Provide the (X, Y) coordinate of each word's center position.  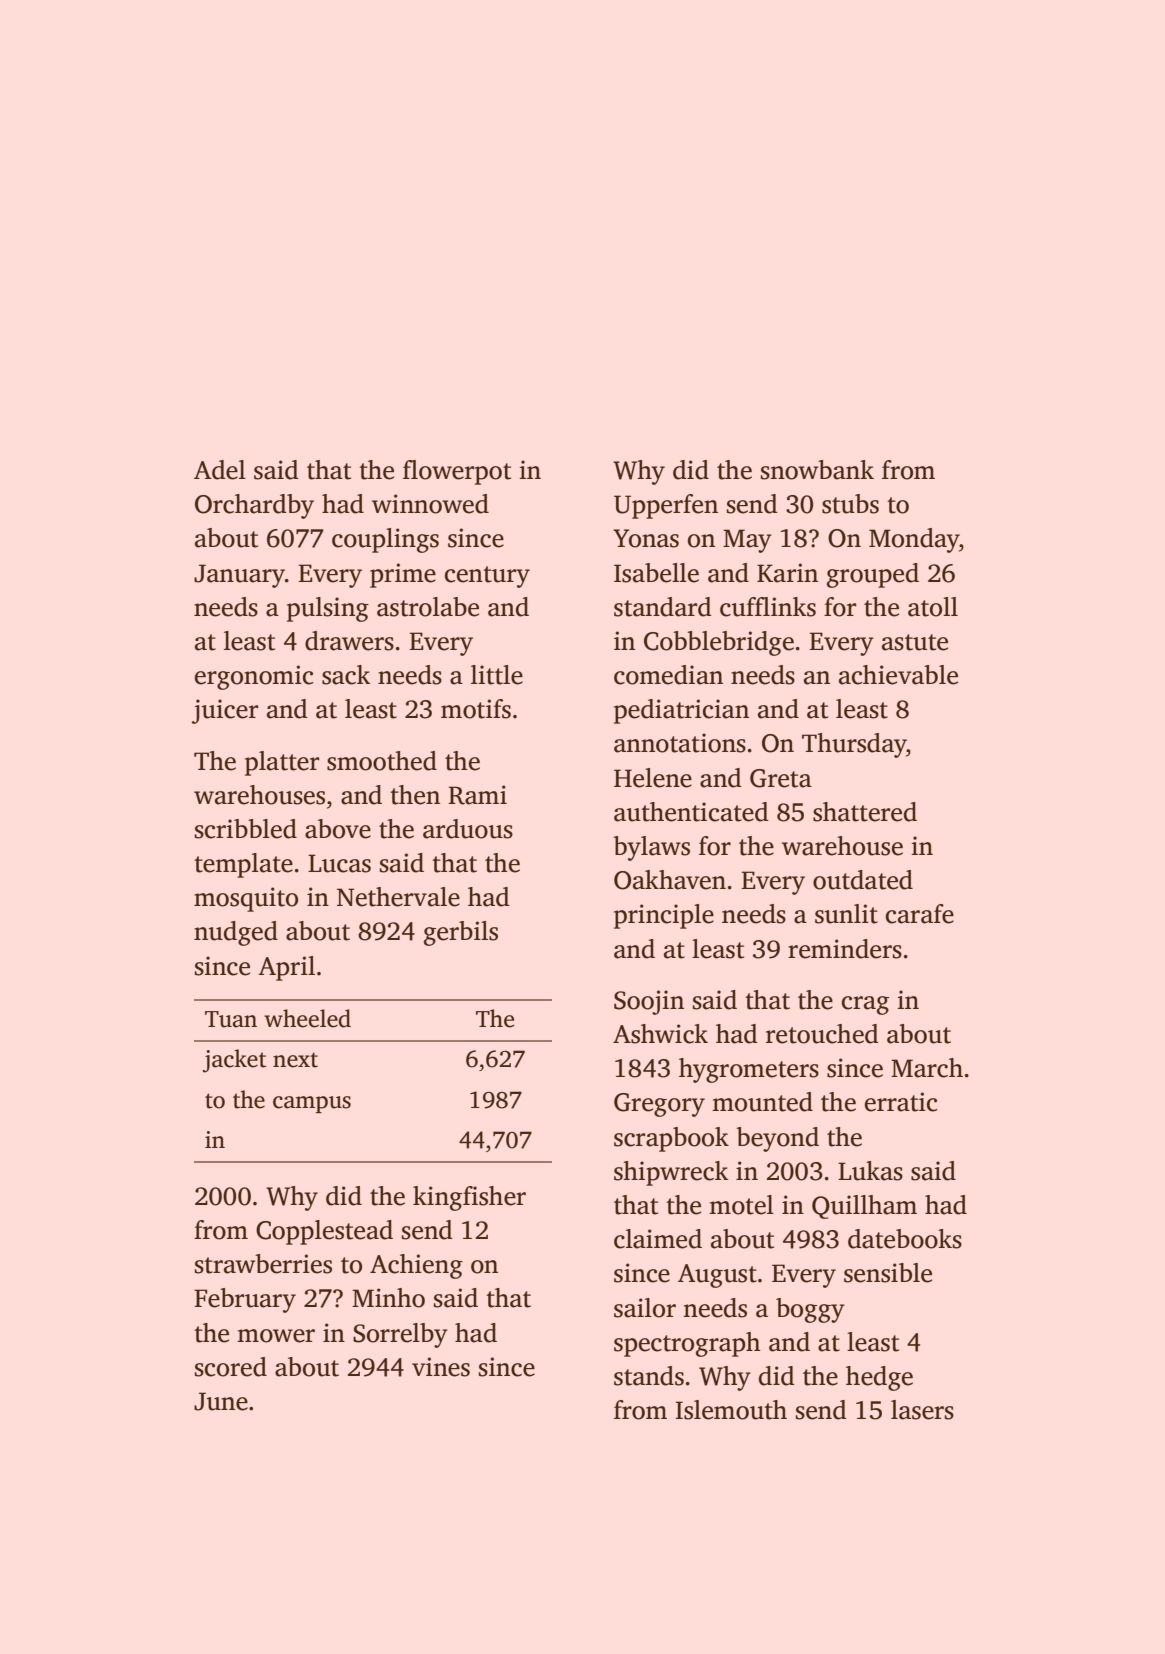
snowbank (817, 470)
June (221, 1401)
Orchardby (254, 506)
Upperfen (666, 506)
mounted (762, 1102)
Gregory (659, 1105)
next (295, 1060)
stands (649, 1376)
